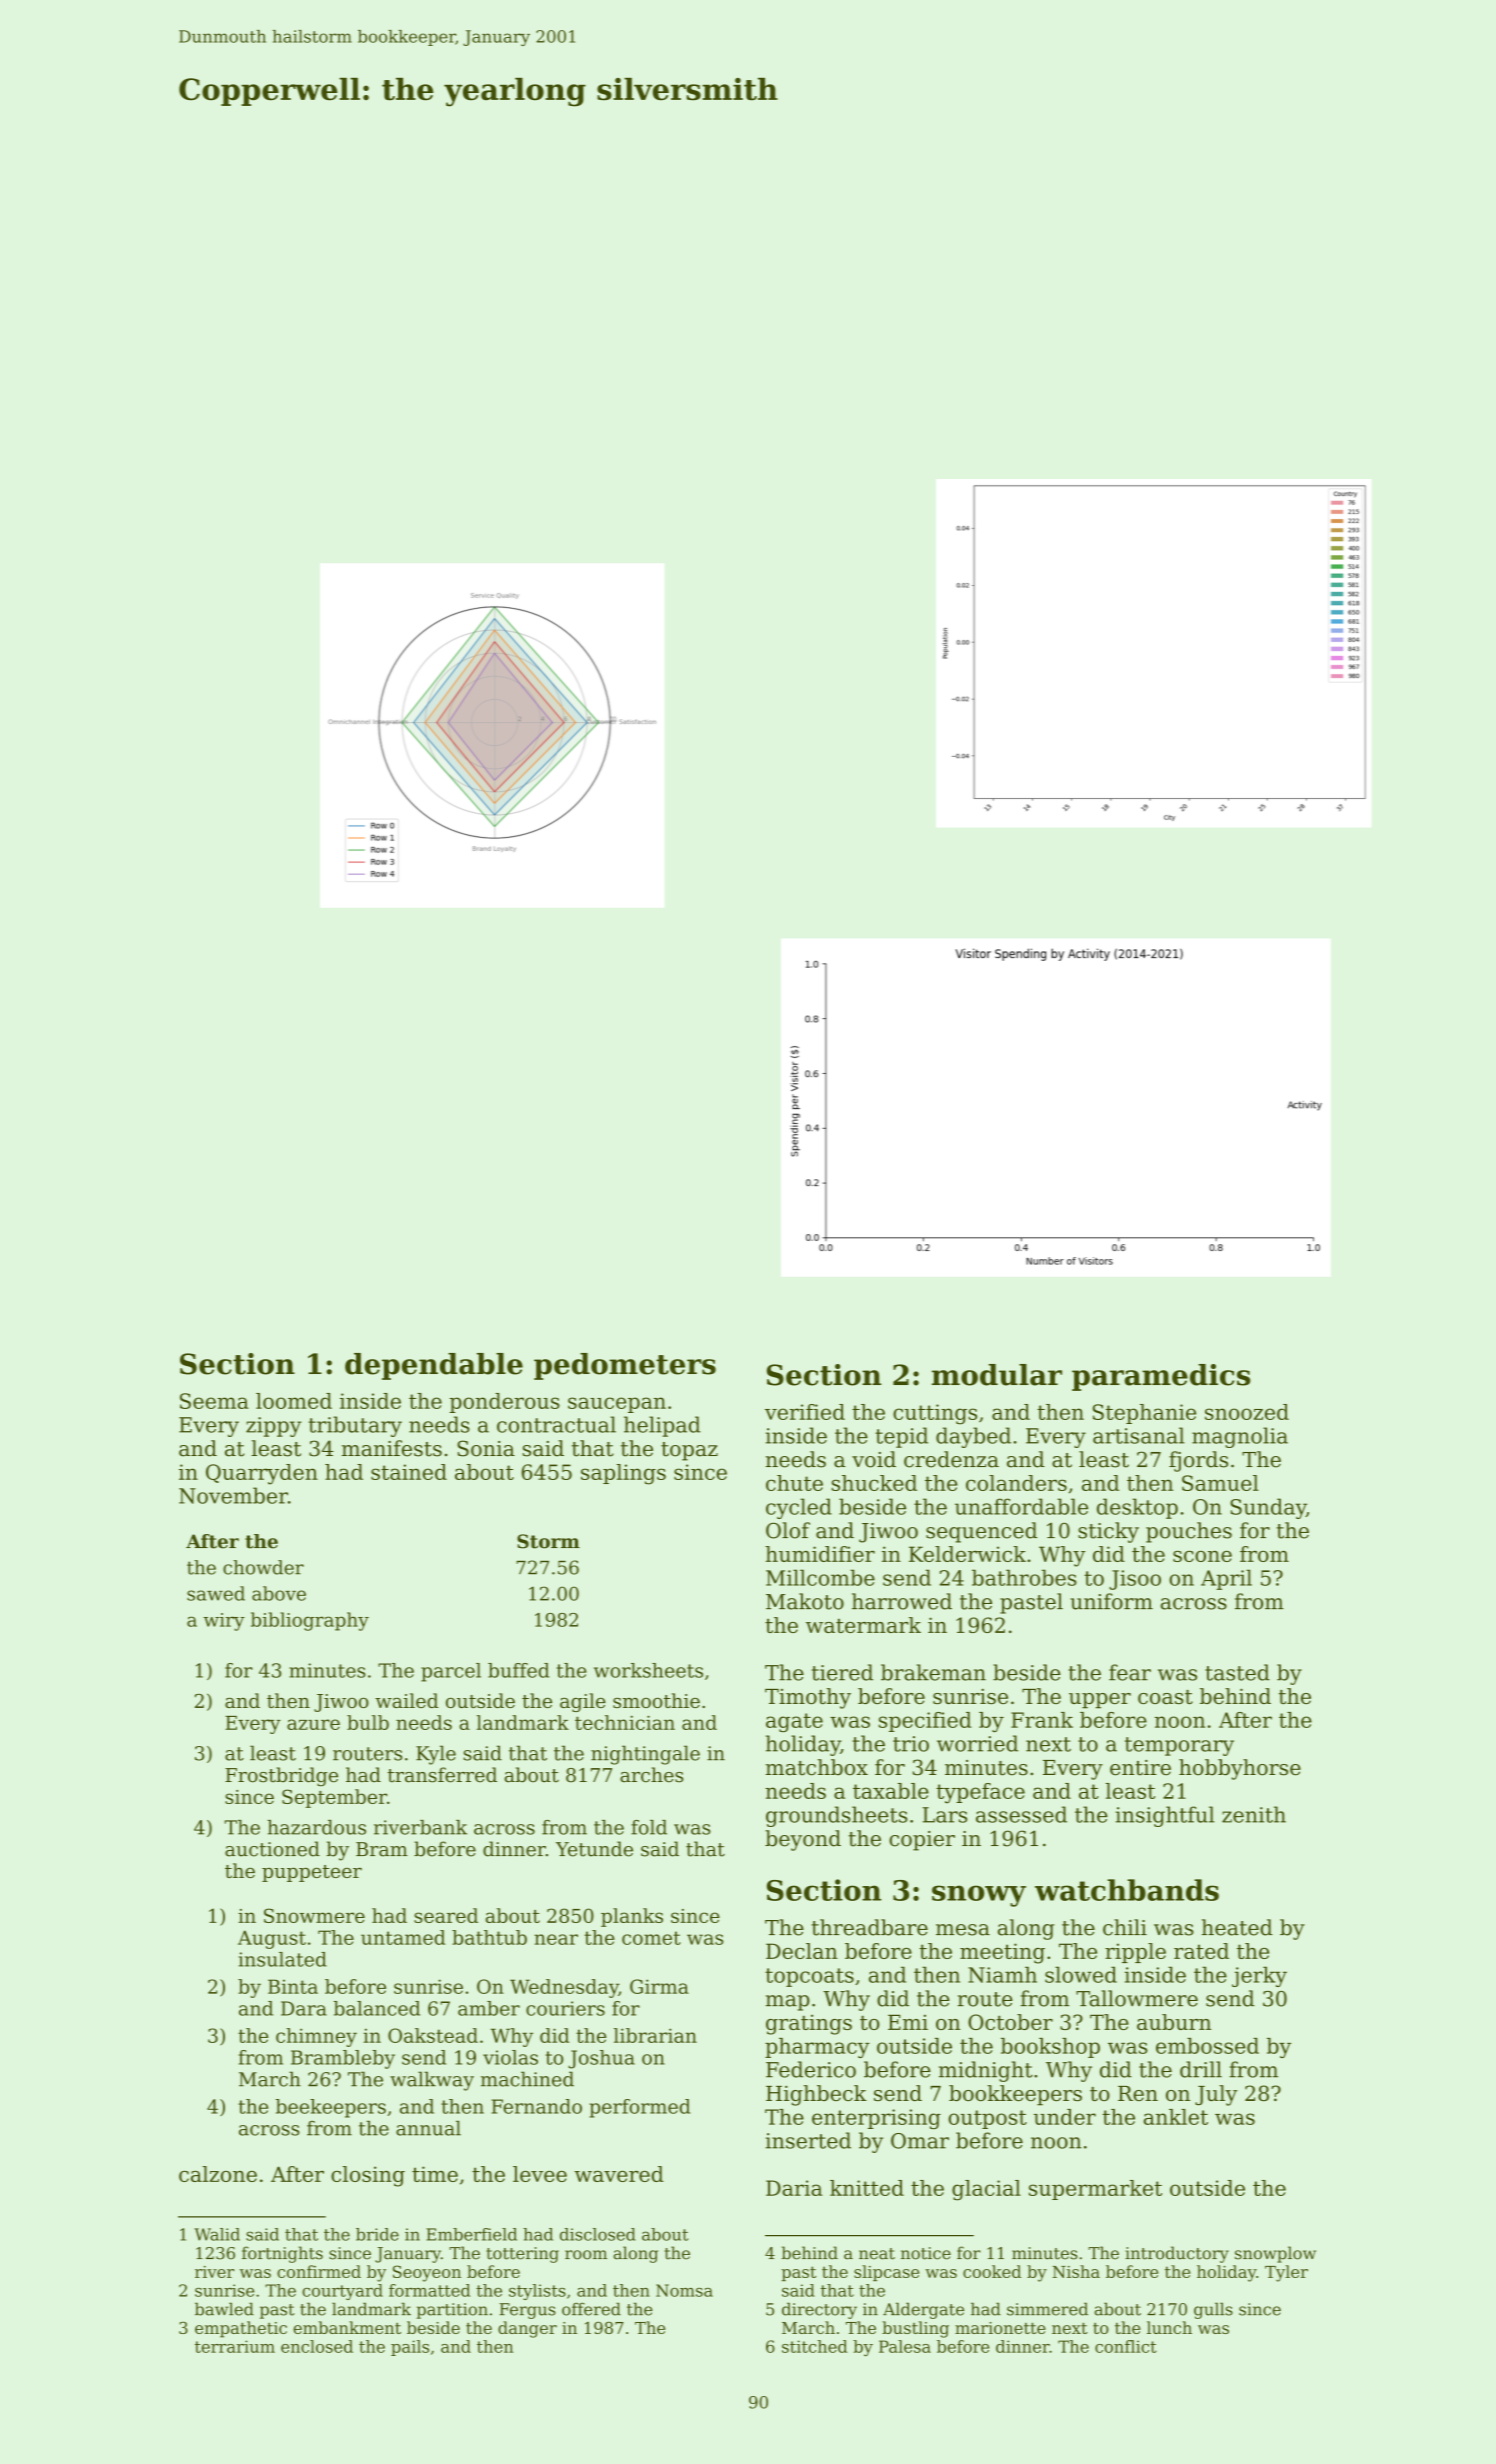 The width and height of the screenshot is (1496, 2464). What do you see at coordinates (1065, 2117) in the screenshot?
I see `under` at bounding box center [1065, 2117].
